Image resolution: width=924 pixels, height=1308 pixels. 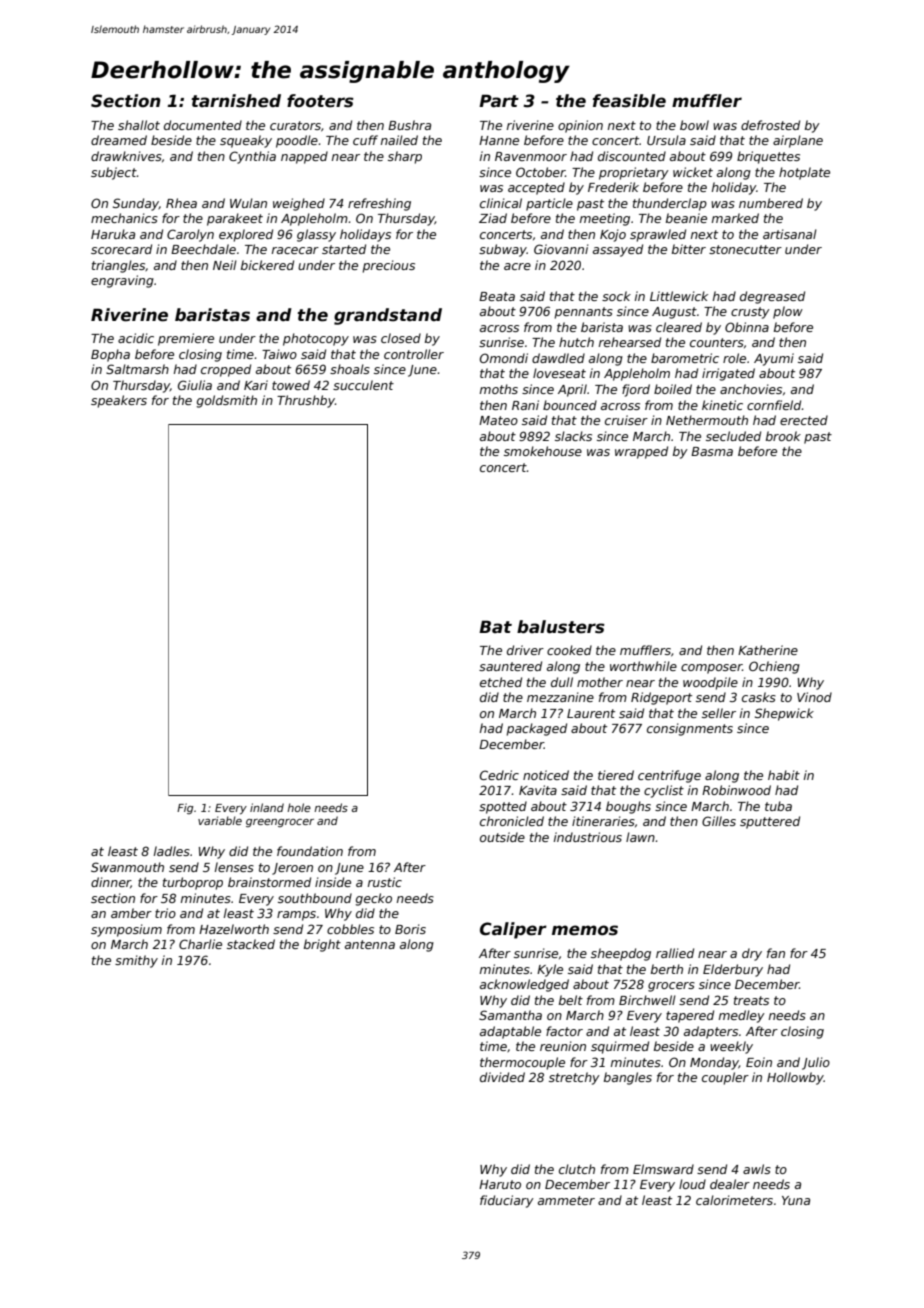 I want to click on squeaky, so click(x=246, y=141).
